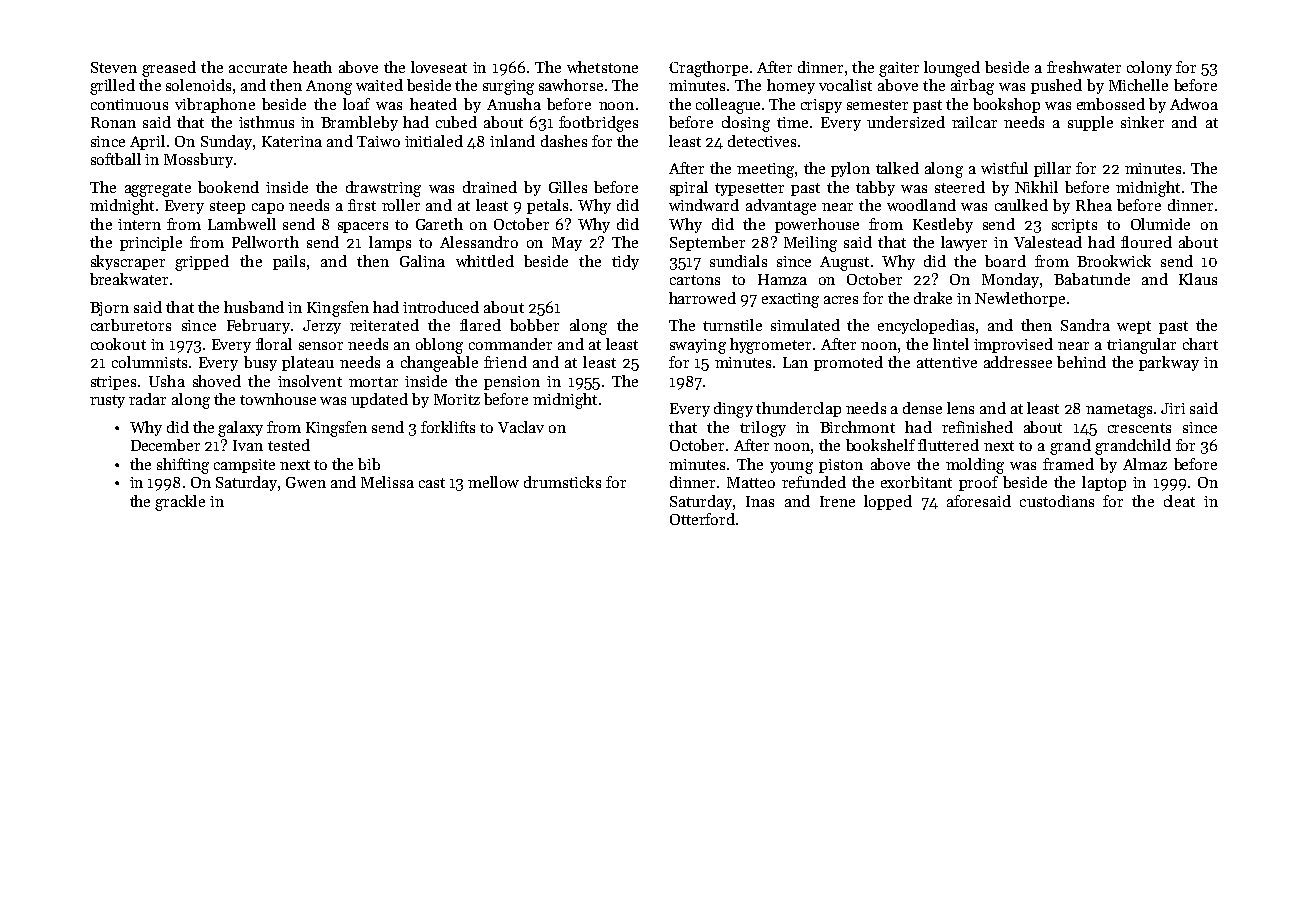 The height and width of the screenshot is (924, 1308). Describe the element at coordinates (708, 69) in the screenshot. I see `Cragthorpe` at that location.
